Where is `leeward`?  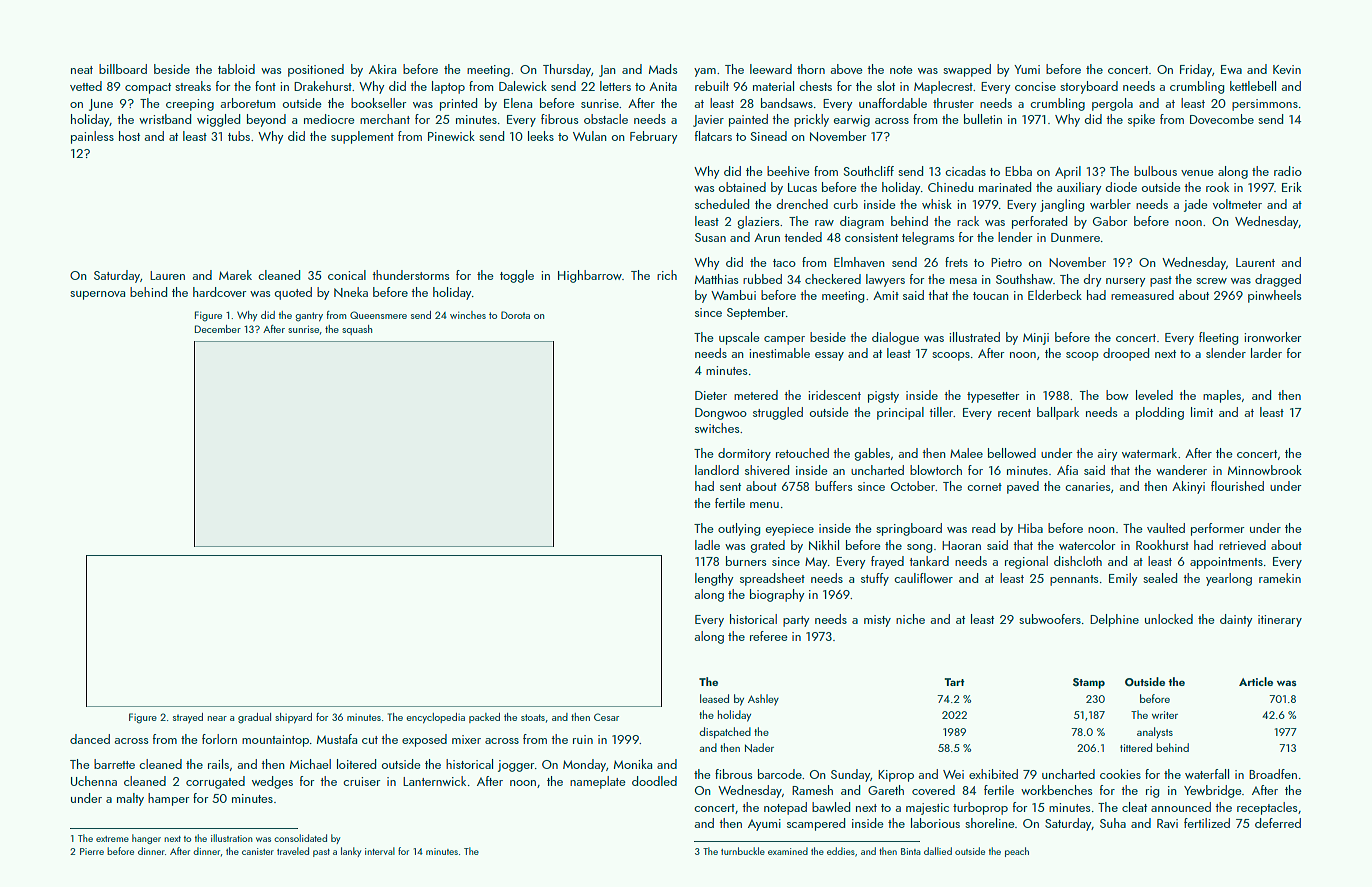
leeward is located at coordinates (771, 69).
